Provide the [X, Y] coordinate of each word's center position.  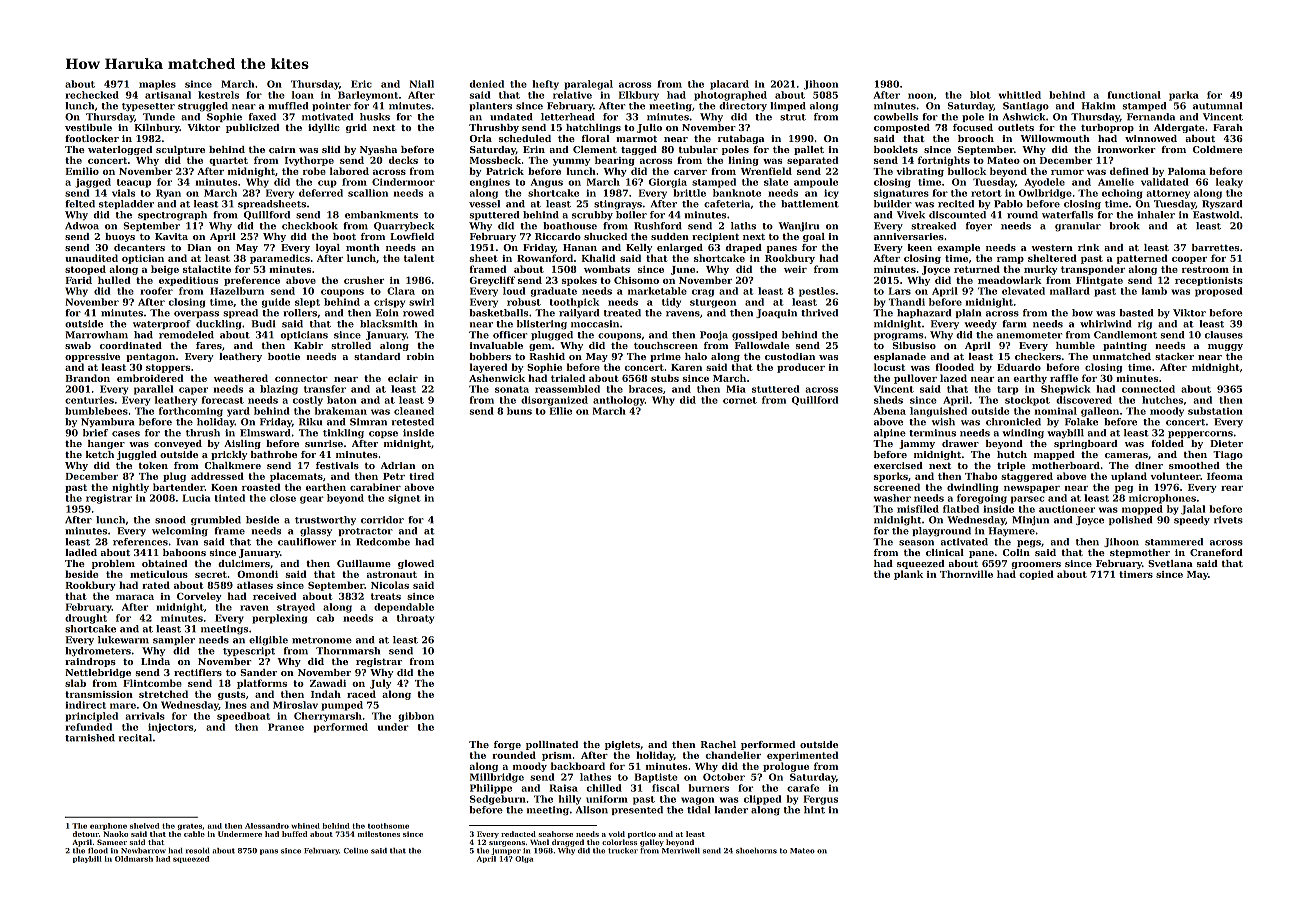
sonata [512, 389]
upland [1129, 477]
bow [1082, 313]
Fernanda [1151, 117]
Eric [361, 84]
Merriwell [681, 851]
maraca [135, 597]
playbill [87, 859]
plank [908, 575]
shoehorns [756, 851]
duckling [219, 325]
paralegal [588, 85]
